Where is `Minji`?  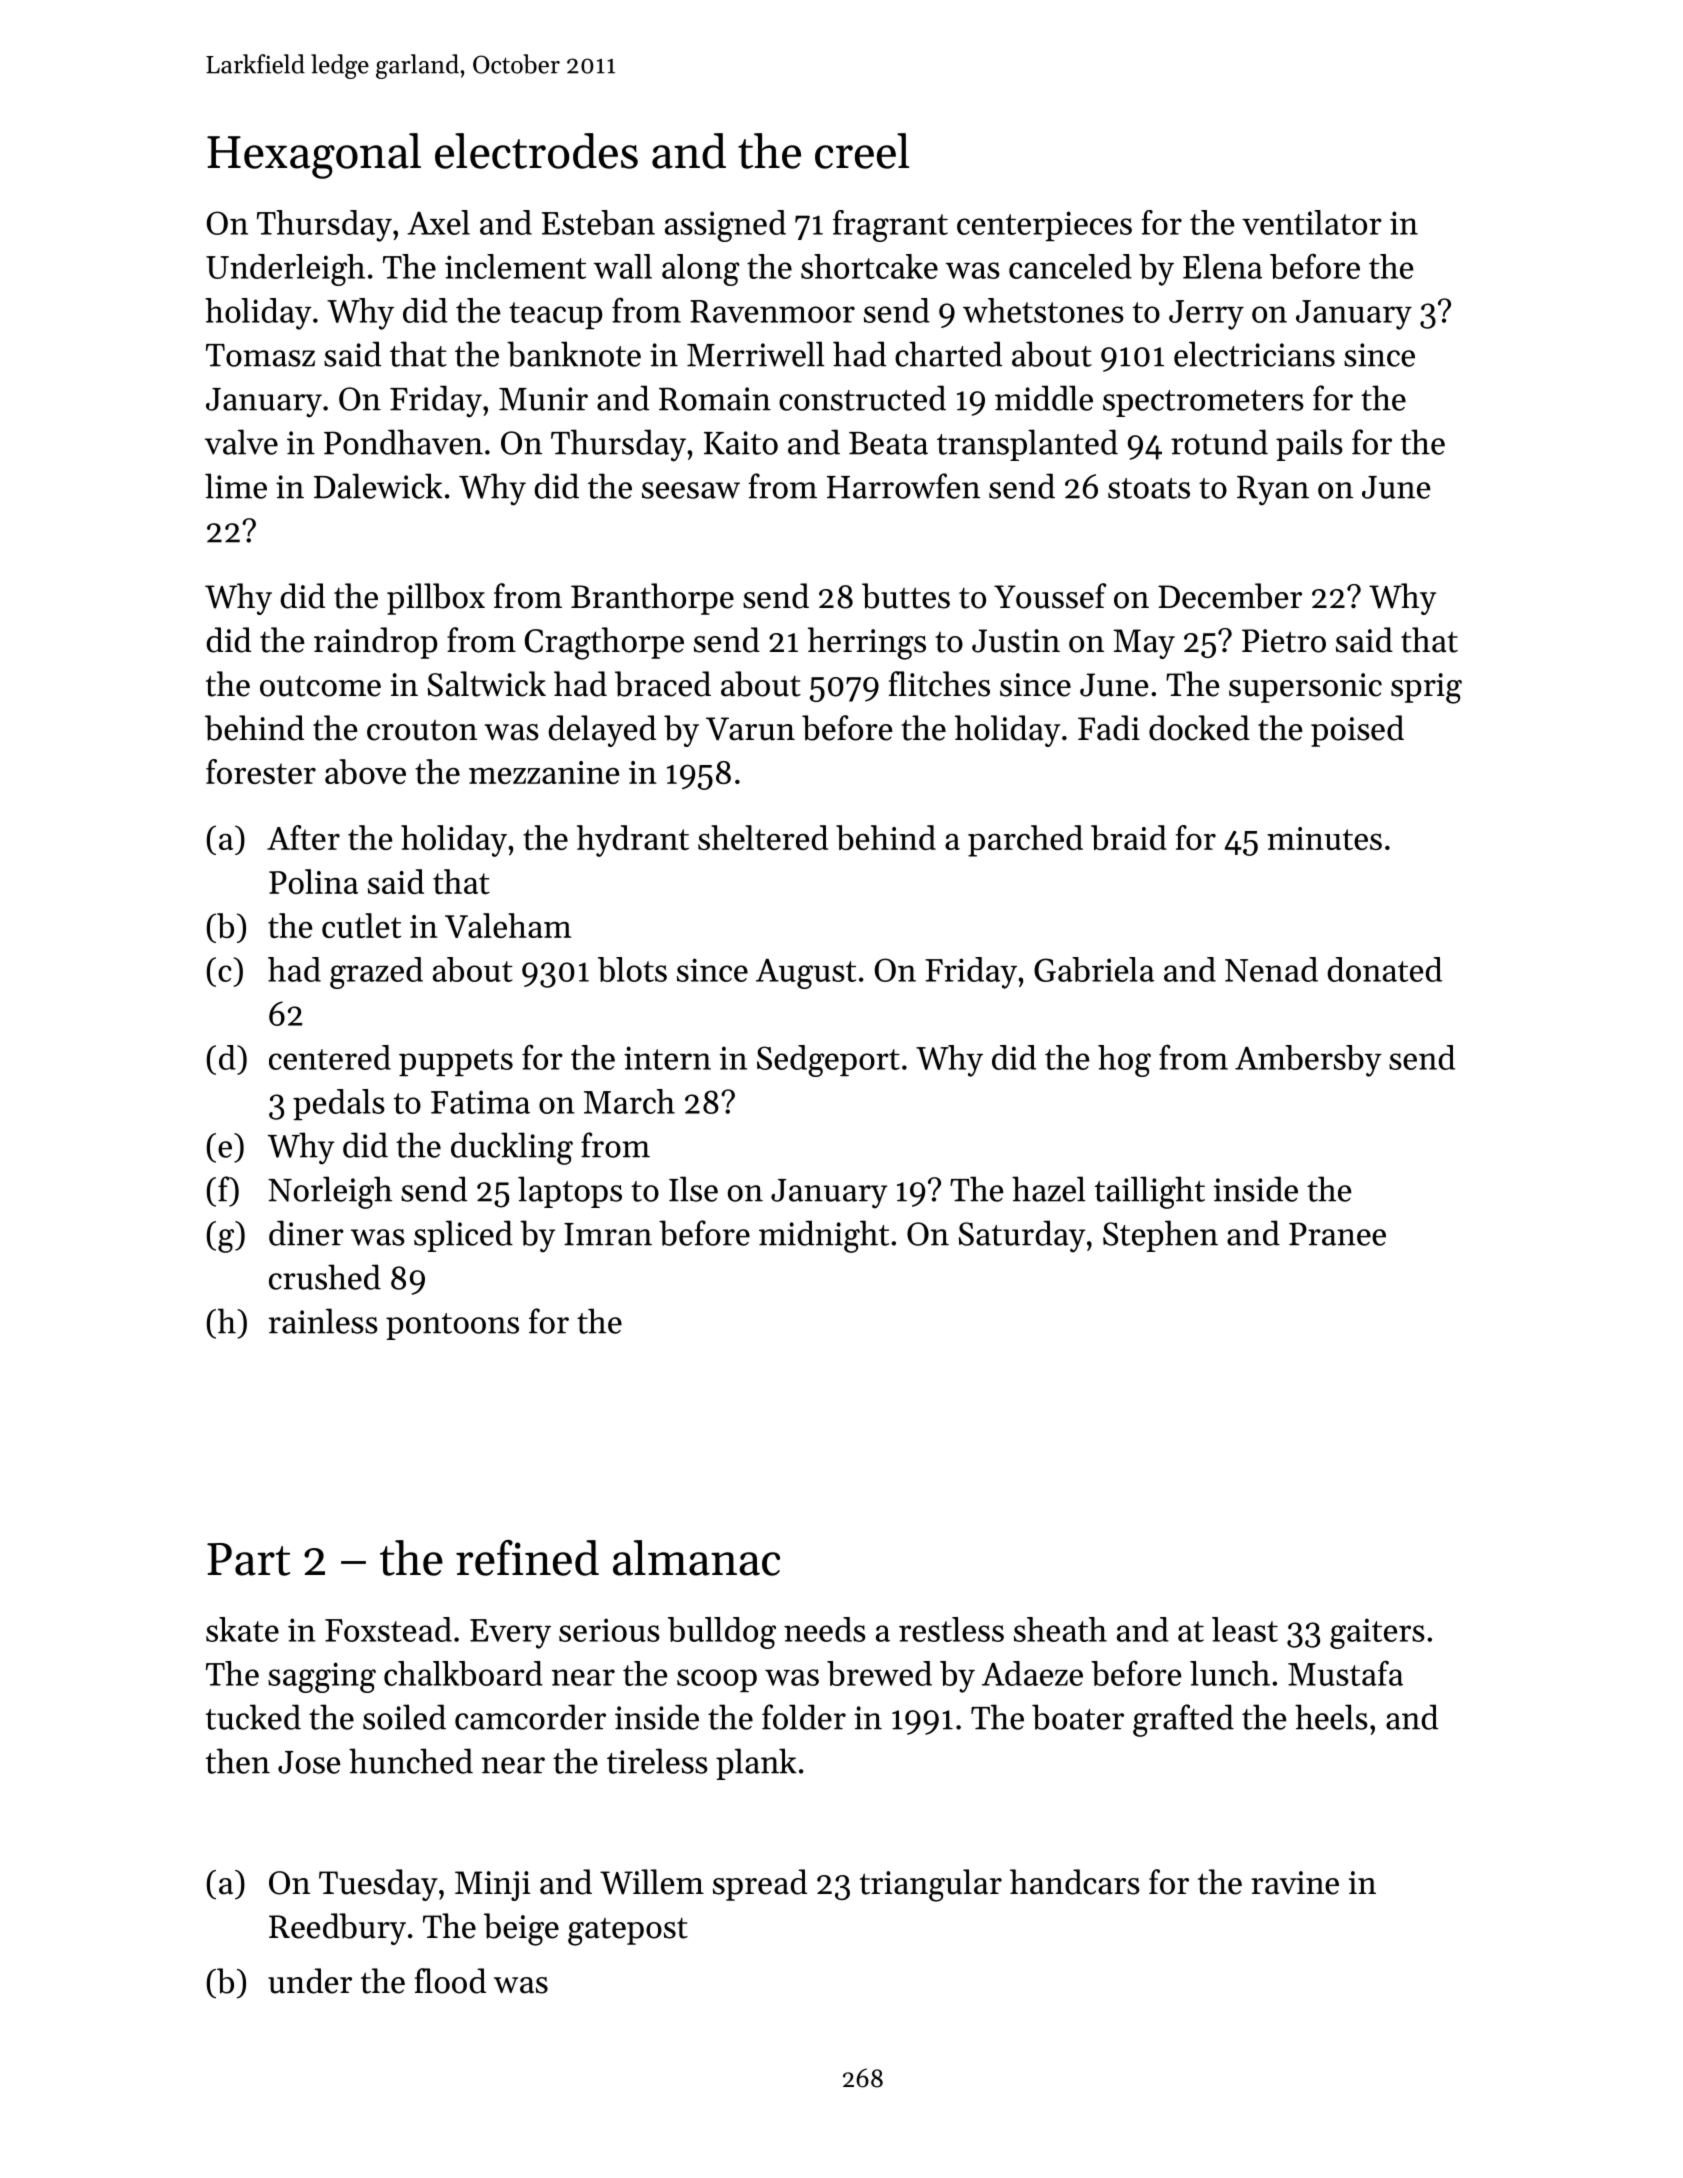
Minji is located at coordinates (493, 1886).
